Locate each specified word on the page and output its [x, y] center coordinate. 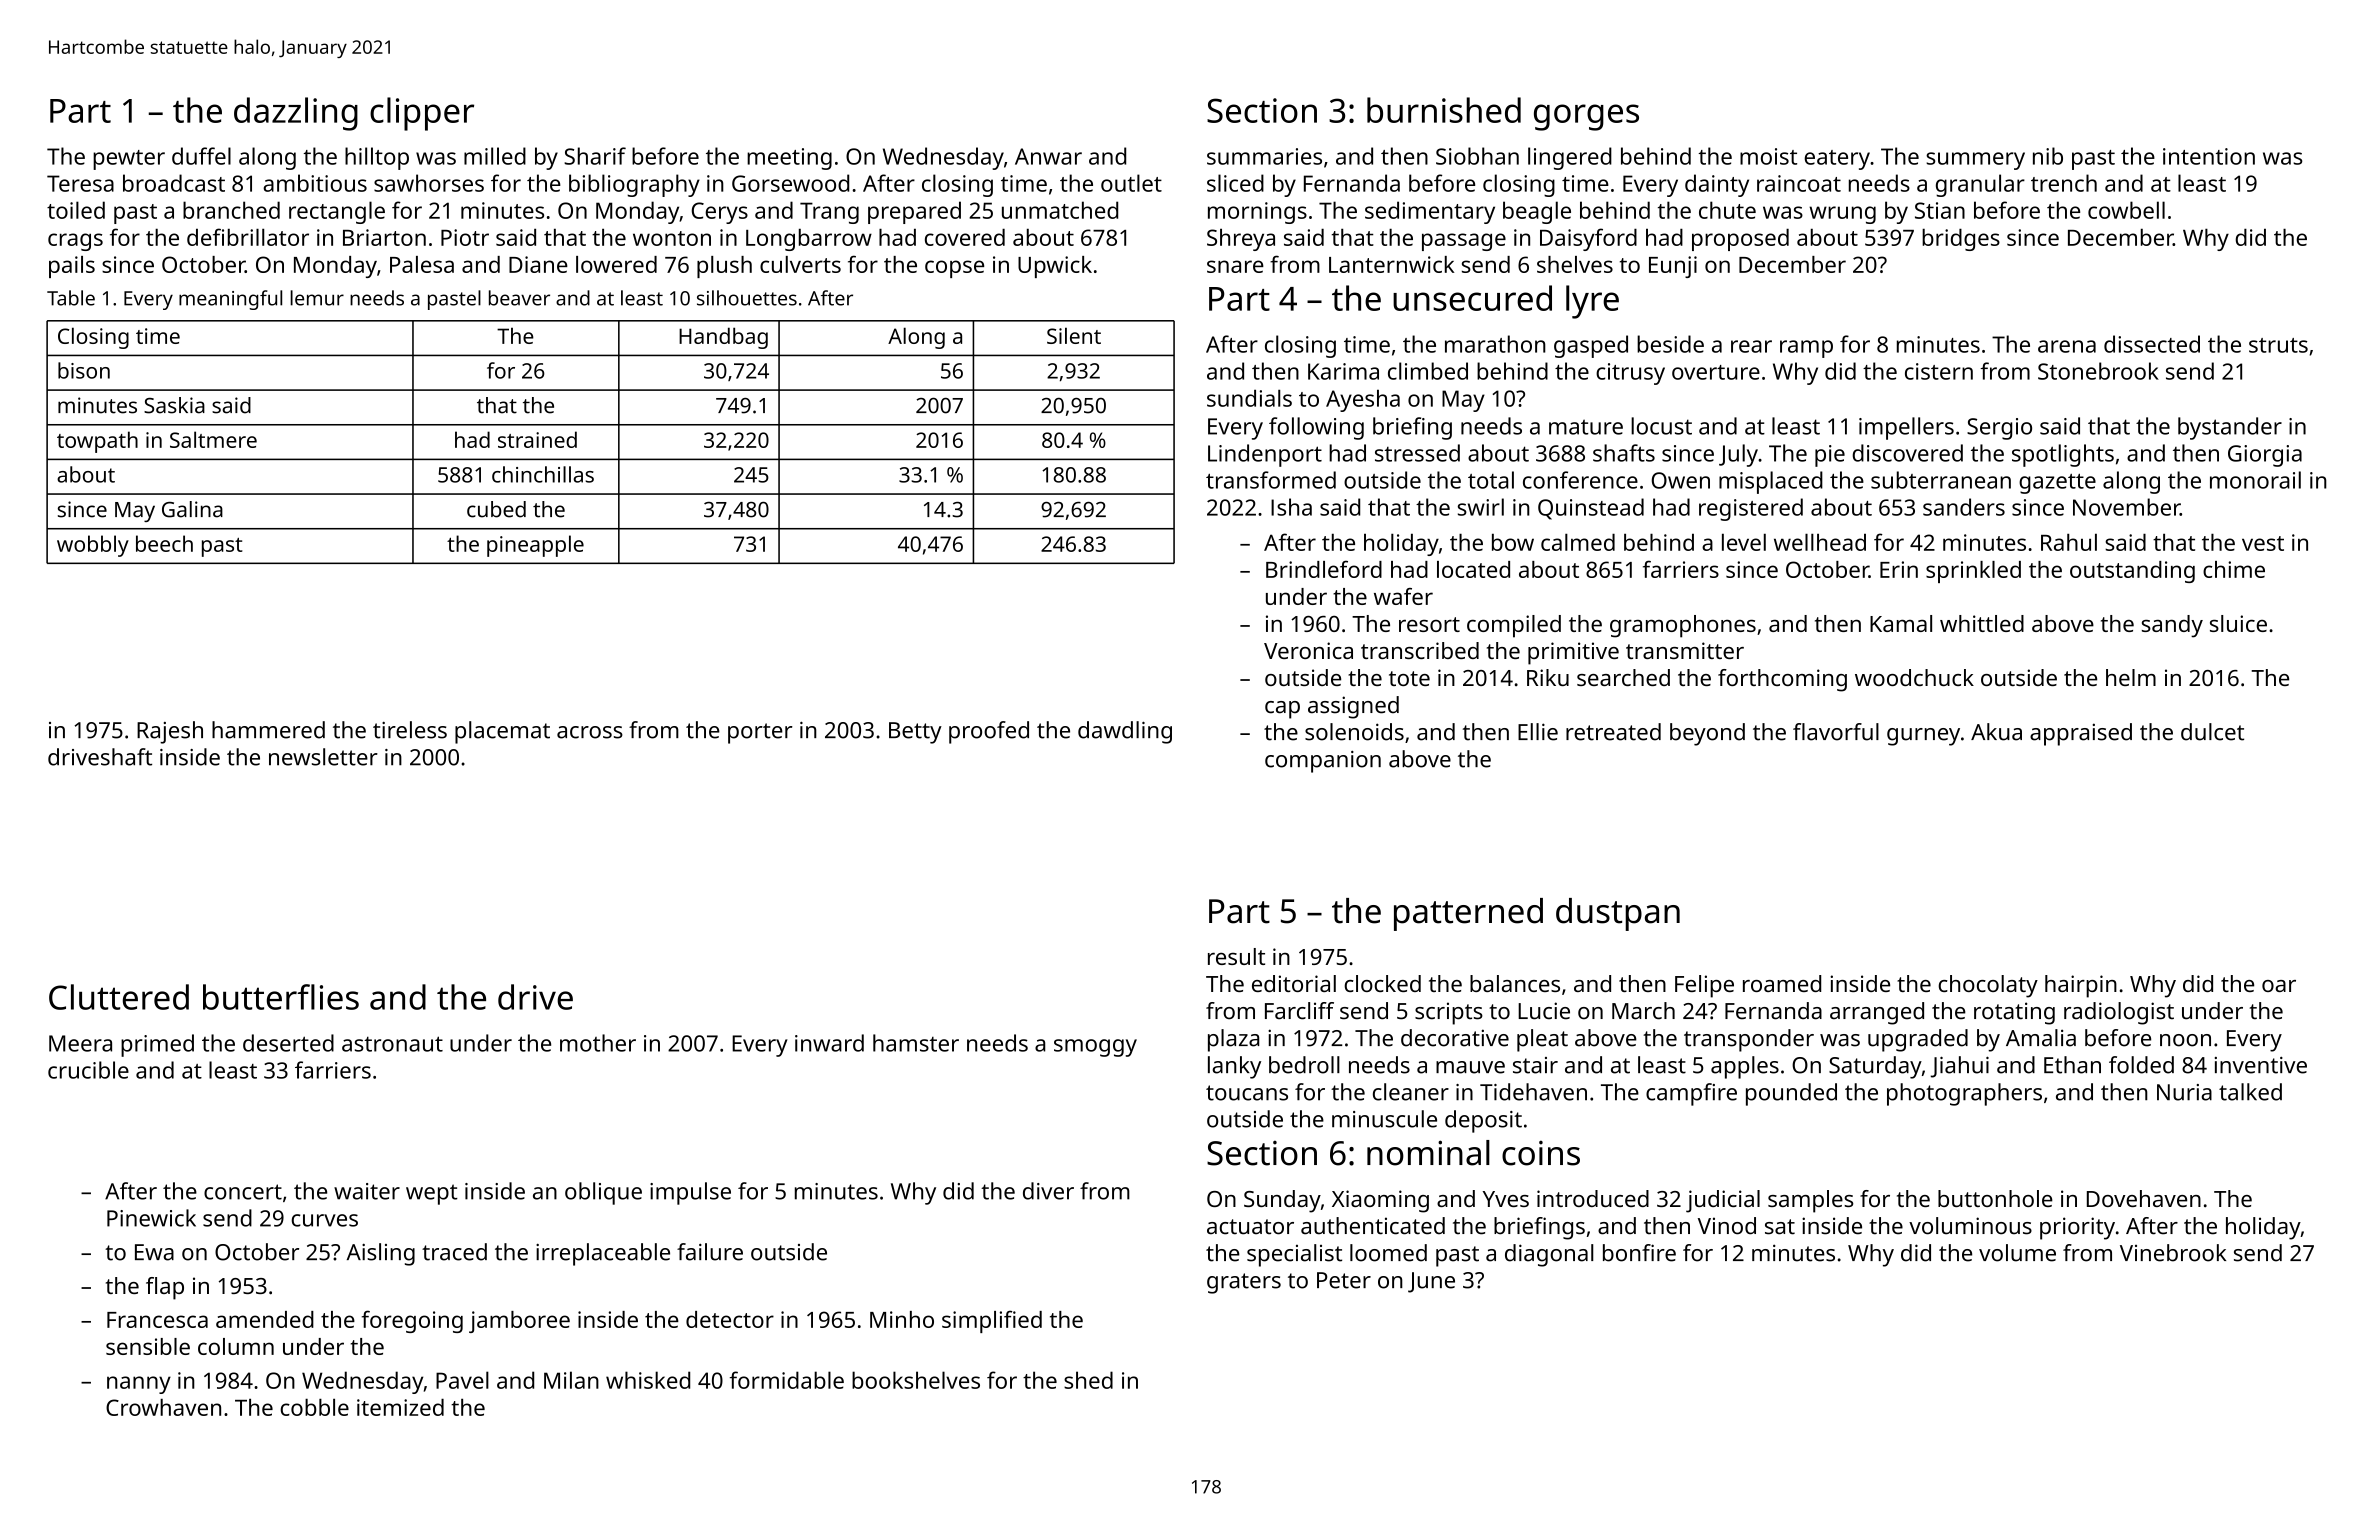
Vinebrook [2173, 1253]
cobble [314, 1407]
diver [1048, 1191]
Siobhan [1477, 156]
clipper [422, 114]
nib [2048, 156]
